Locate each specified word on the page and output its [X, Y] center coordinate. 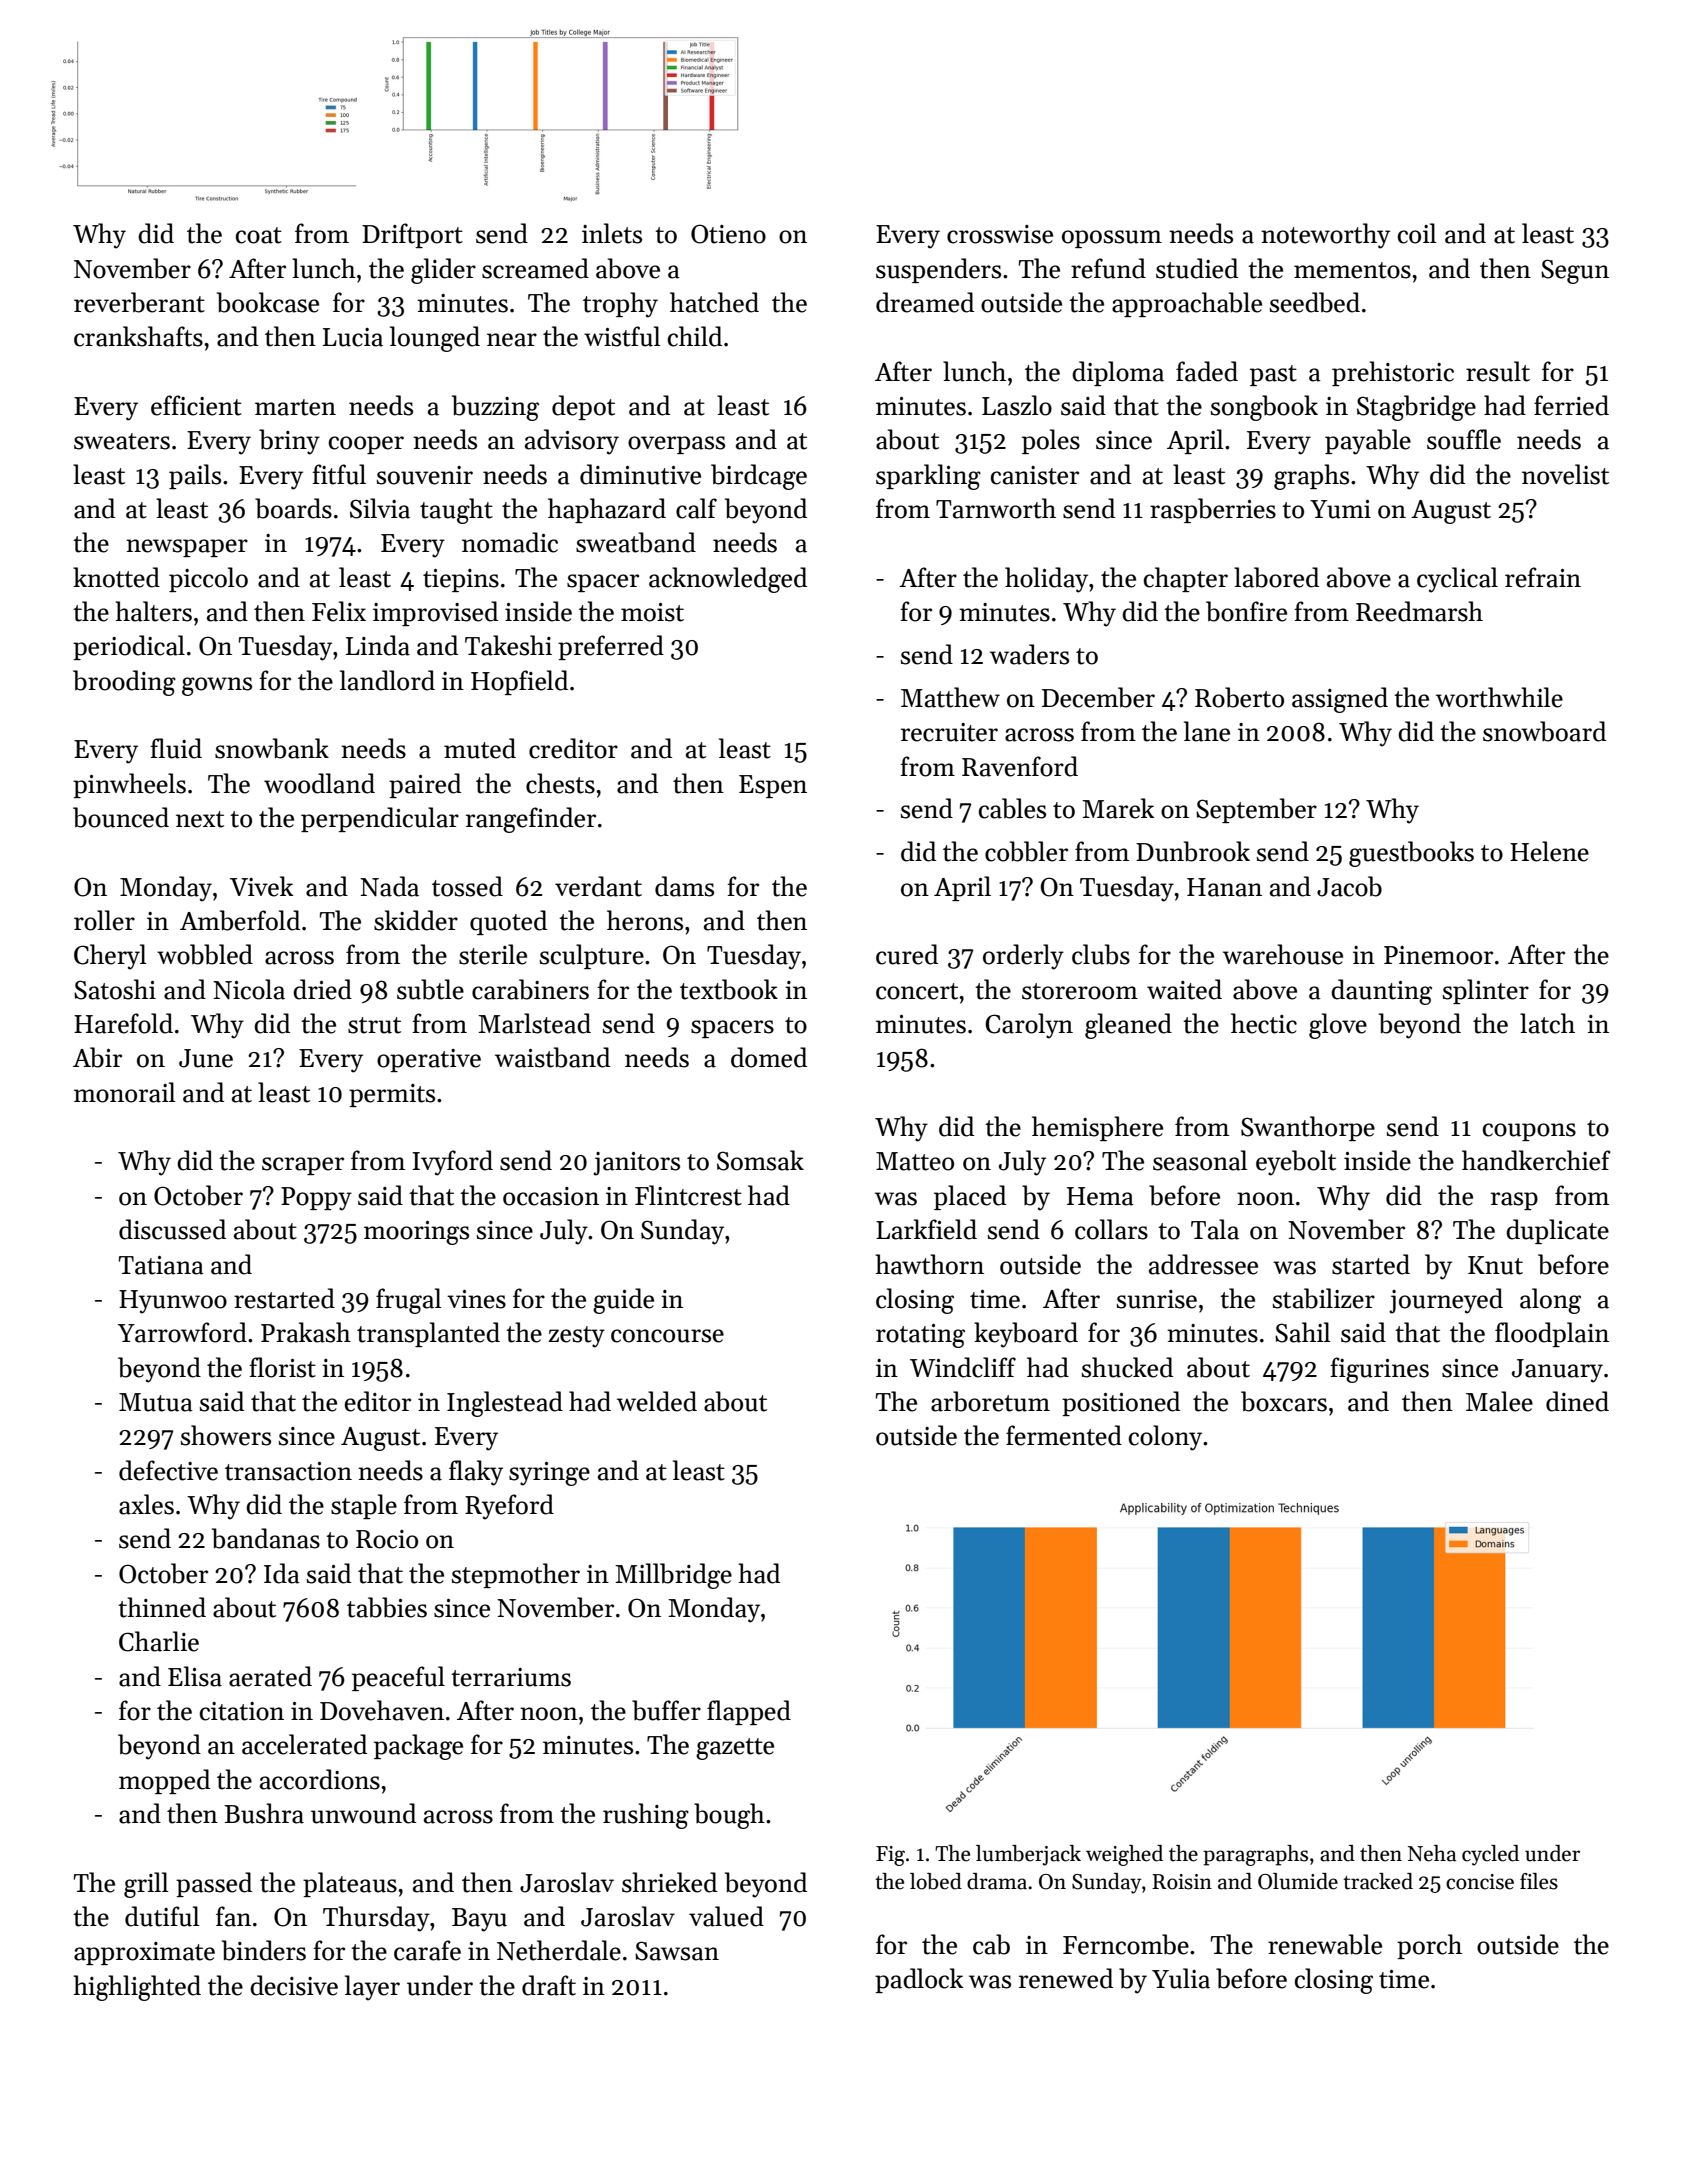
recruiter [949, 732]
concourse [667, 1336]
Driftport [412, 235]
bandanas [266, 1538]
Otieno [728, 234]
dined [1577, 1401]
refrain [1543, 577]
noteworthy [1325, 236]
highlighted [137, 1988]
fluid [176, 748]
